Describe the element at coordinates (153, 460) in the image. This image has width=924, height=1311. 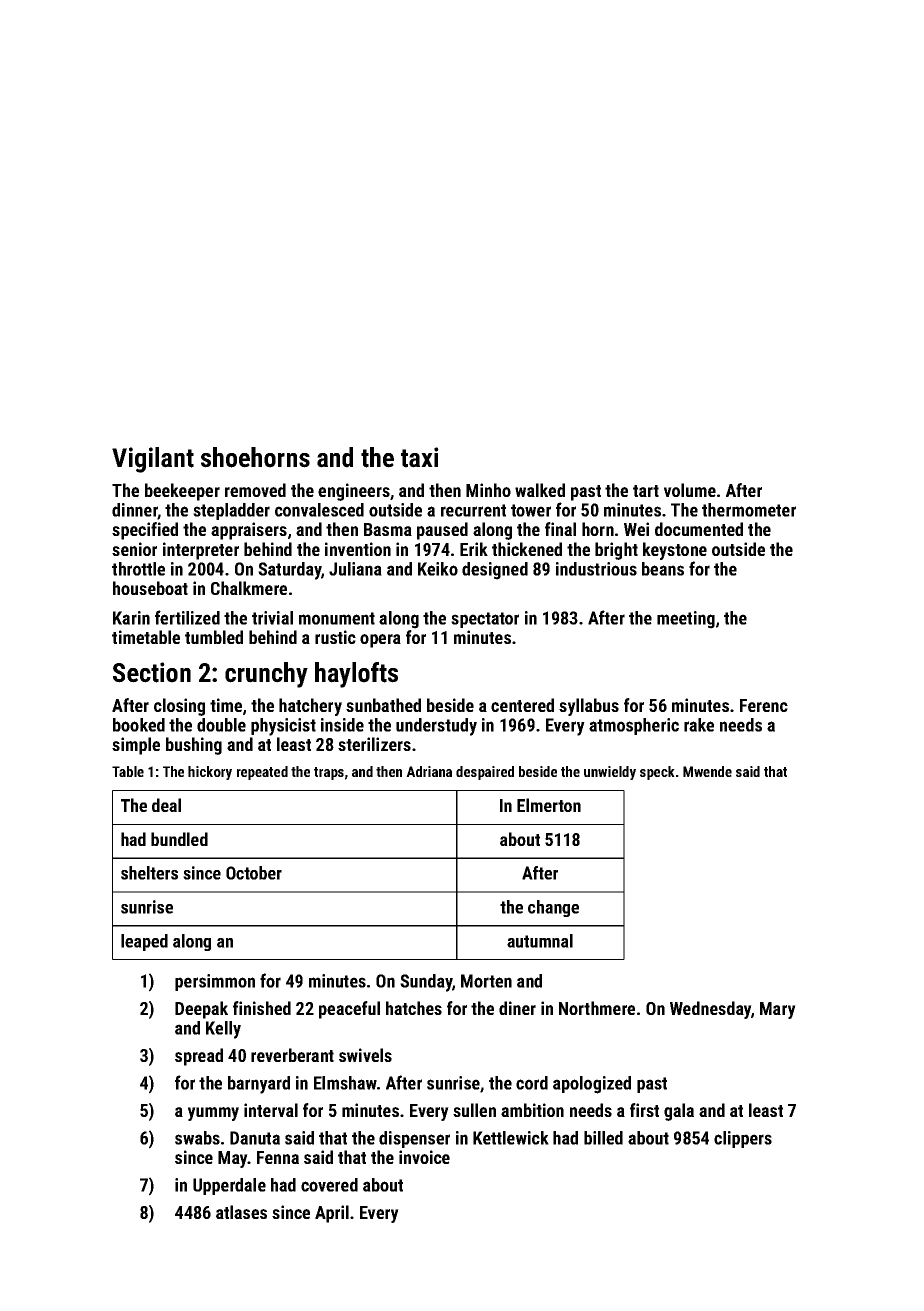
I see `Vigilant` at that location.
